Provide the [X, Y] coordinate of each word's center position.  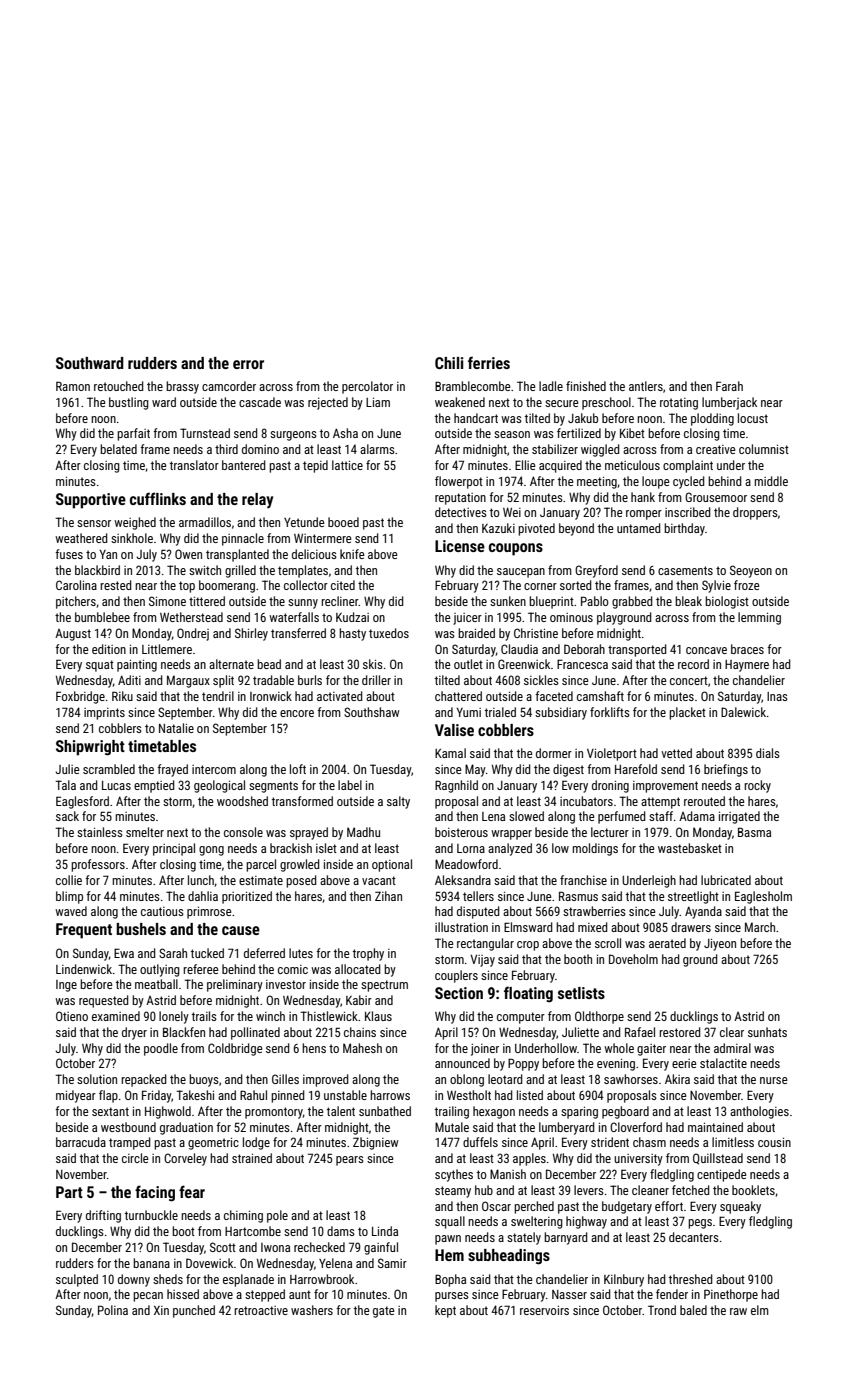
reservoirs [544, 1310]
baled [693, 1310]
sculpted [77, 1280]
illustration [461, 927]
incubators [586, 801]
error [248, 364]
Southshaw [372, 712]
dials [768, 753]
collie [69, 880]
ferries [489, 362]
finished [586, 386]
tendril [218, 696]
